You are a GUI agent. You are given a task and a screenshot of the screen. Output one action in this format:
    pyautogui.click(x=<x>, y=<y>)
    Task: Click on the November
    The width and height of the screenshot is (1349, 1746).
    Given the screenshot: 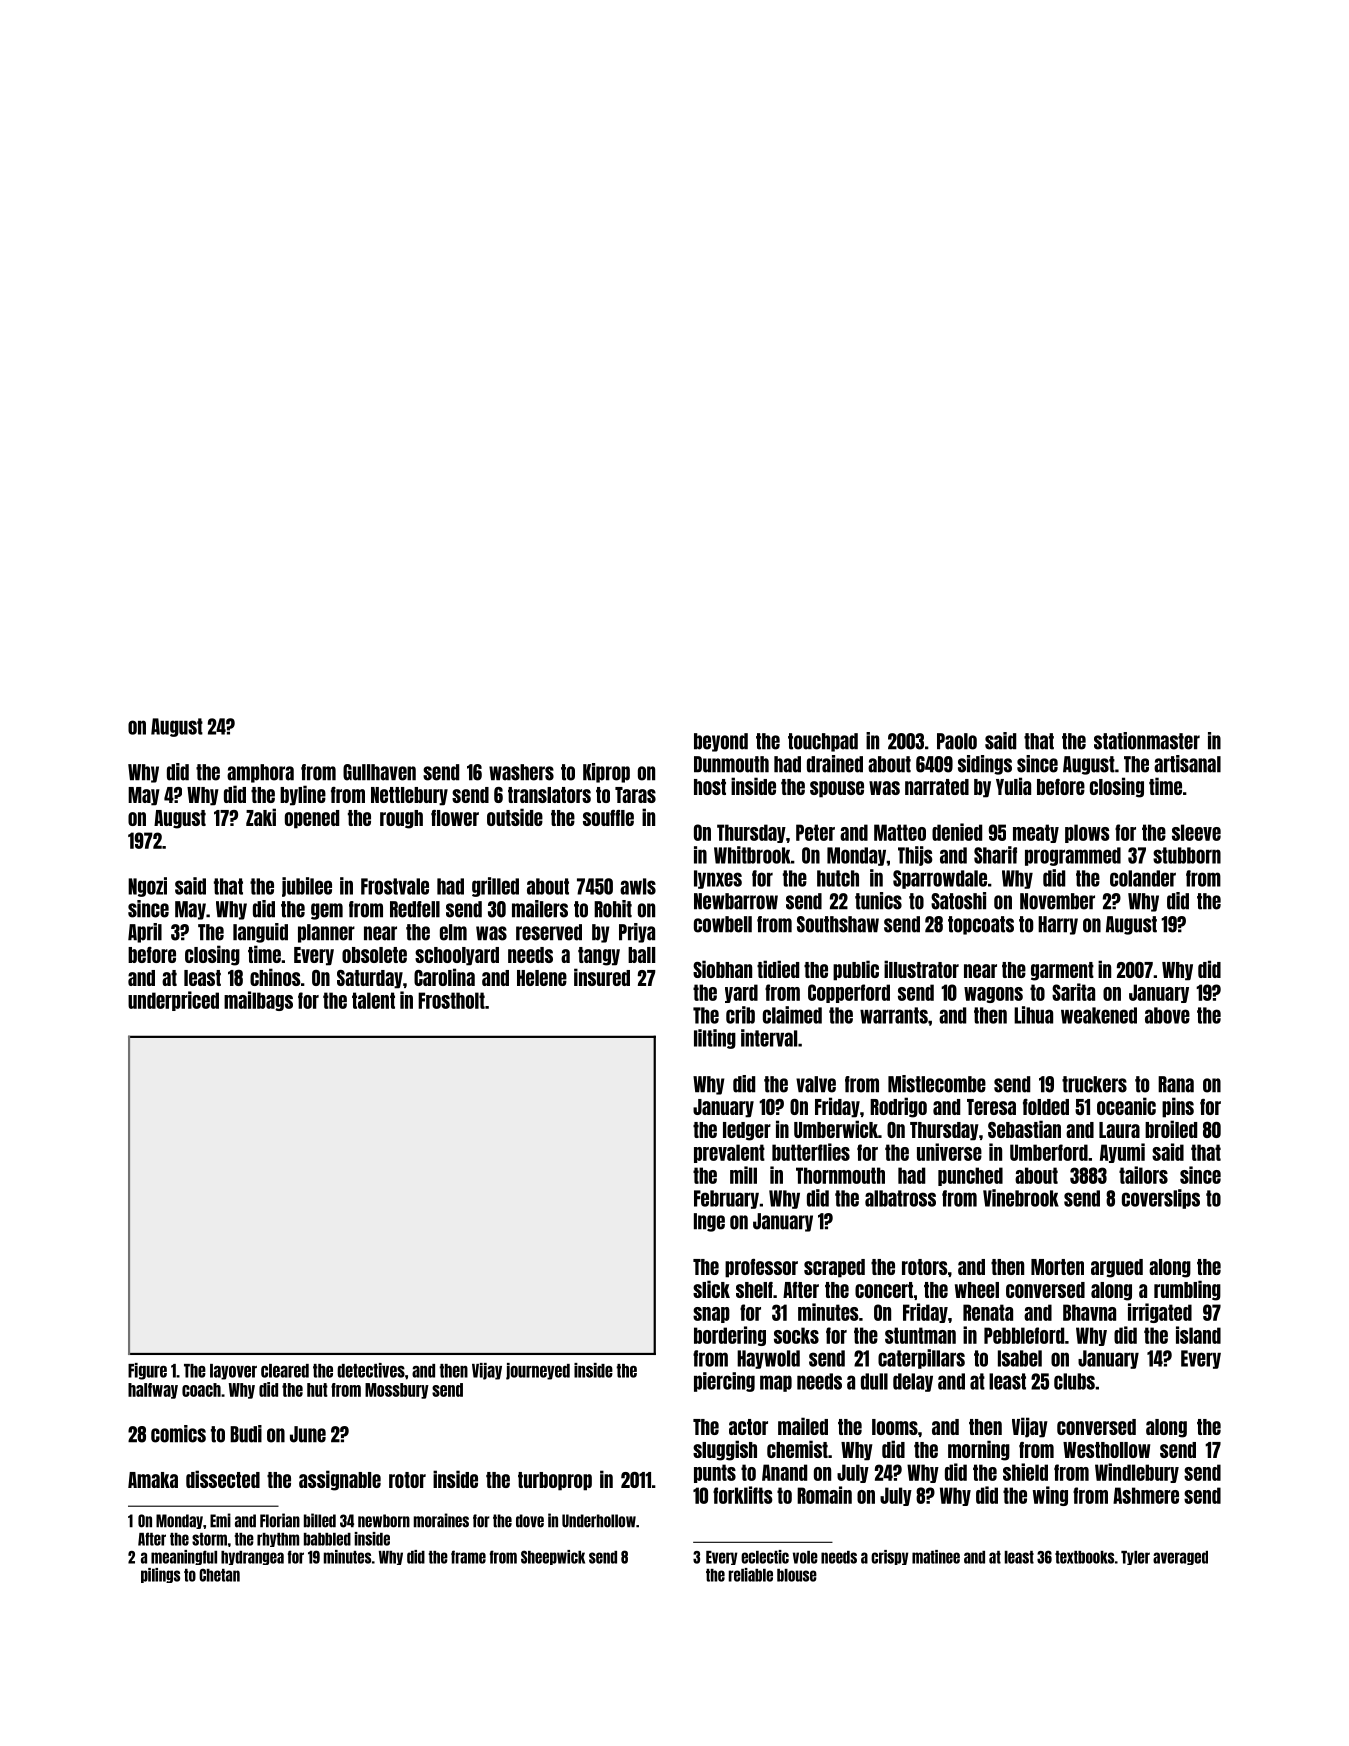 What is the action you would take?
    pyautogui.click(x=1057, y=901)
